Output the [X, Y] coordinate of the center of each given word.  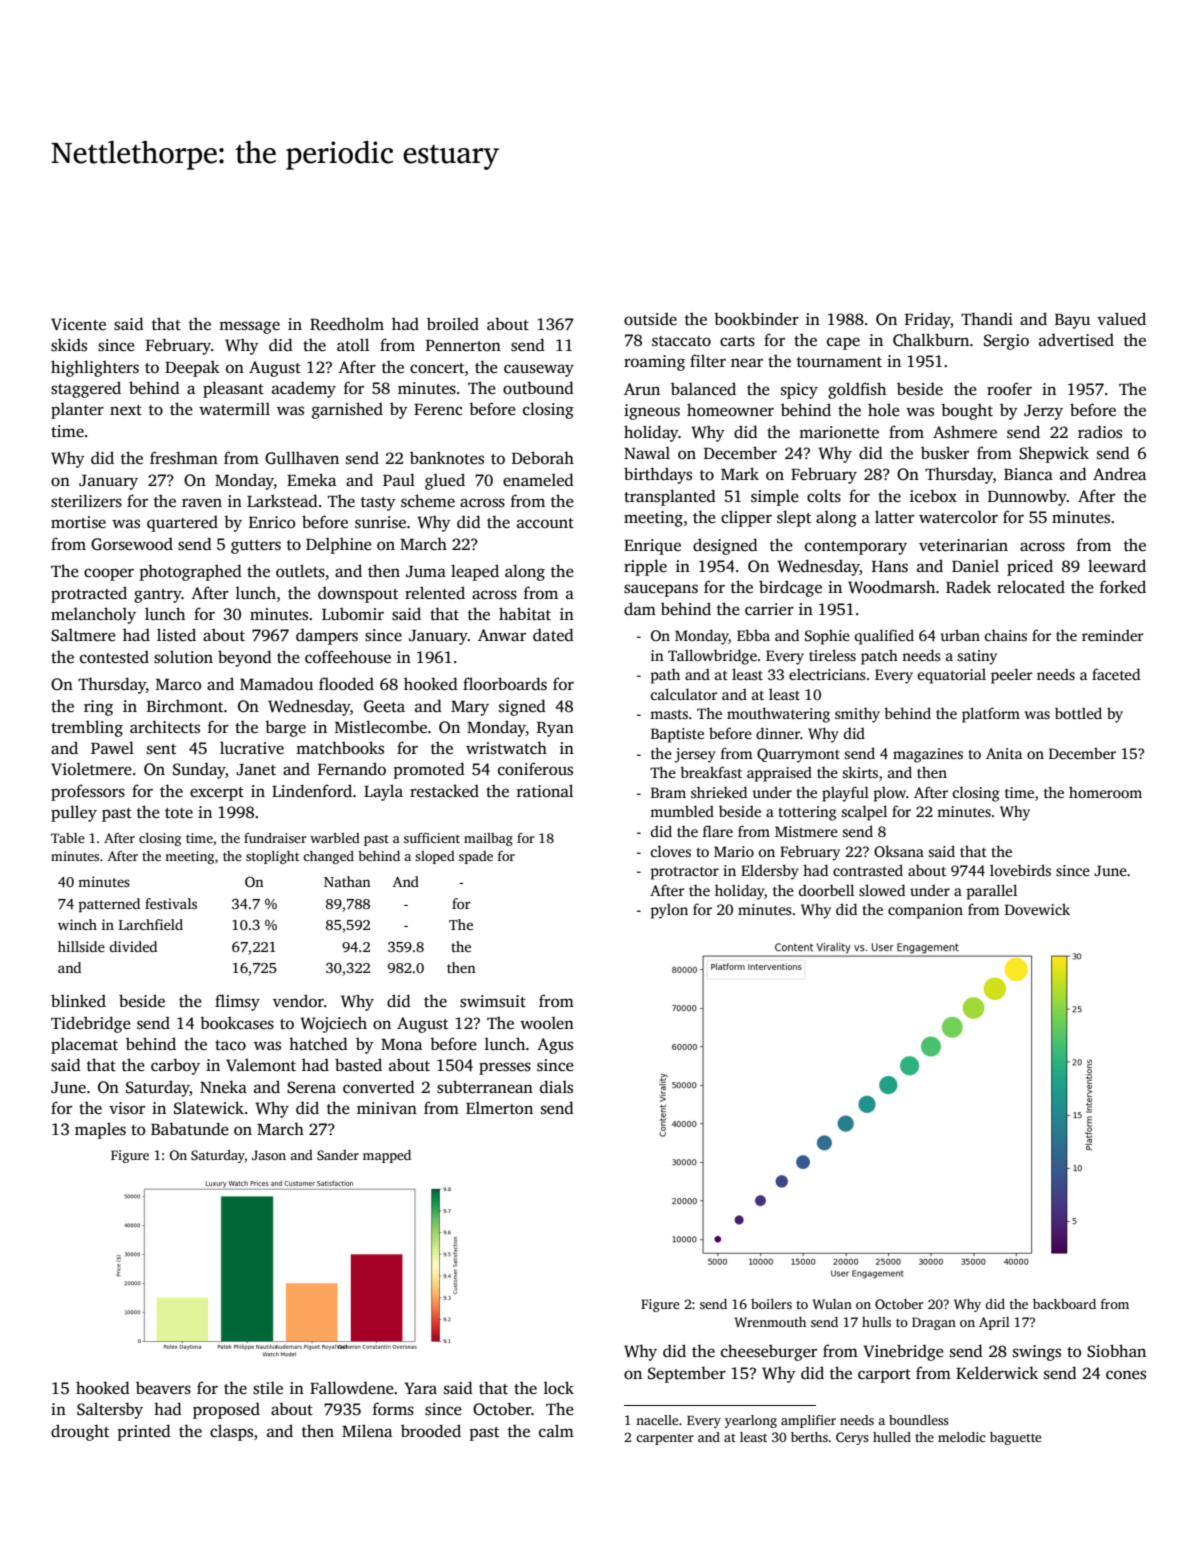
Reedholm [347, 324]
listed [176, 635]
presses [505, 1068]
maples [100, 1130]
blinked [78, 1001]
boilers [771, 1304]
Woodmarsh [891, 587]
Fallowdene [352, 1388]
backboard [1064, 1304]
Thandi [987, 319]
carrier [769, 609]
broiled [453, 324]
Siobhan [1116, 1351]
